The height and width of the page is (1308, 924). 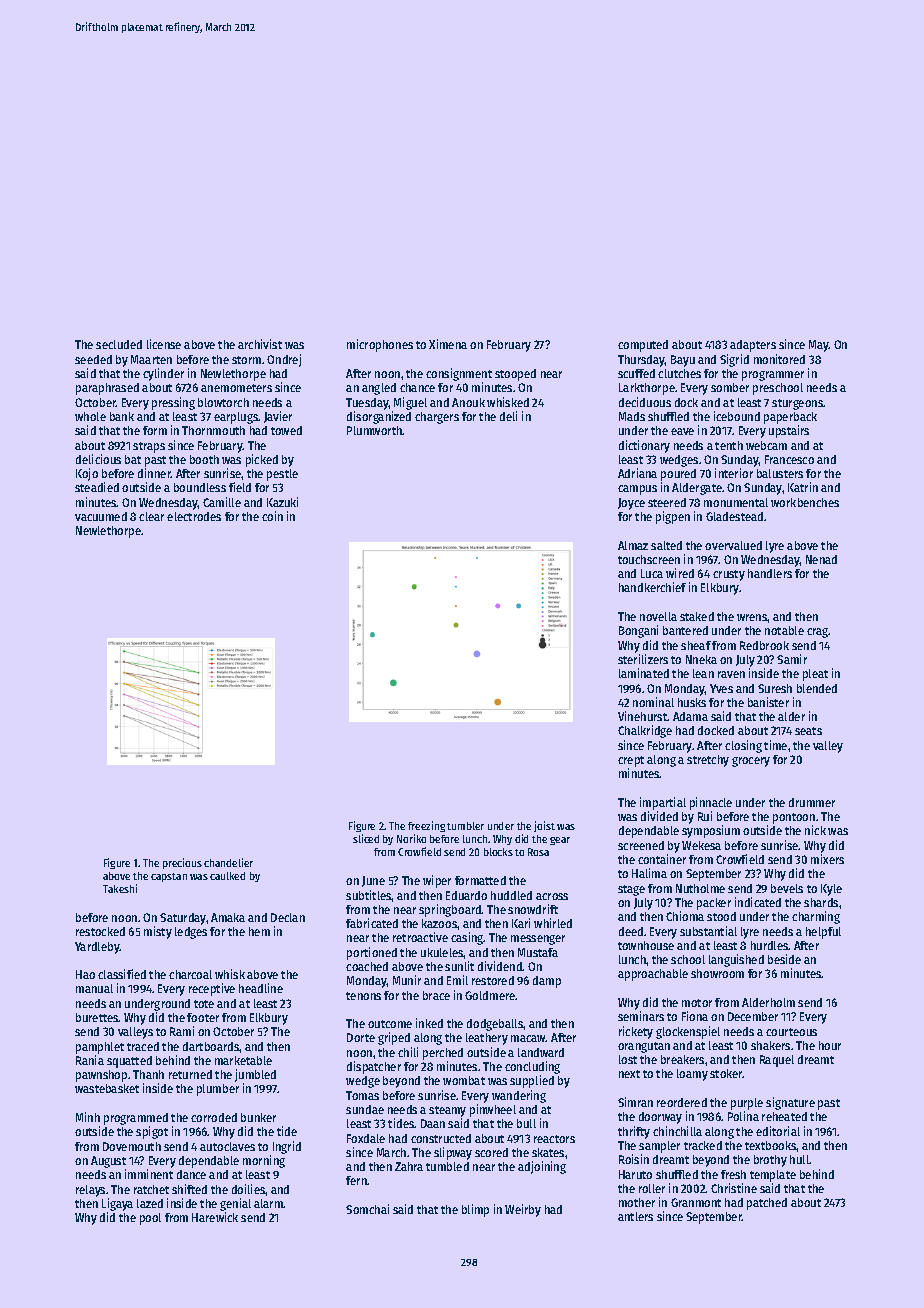 I want to click on angled, so click(x=379, y=389).
